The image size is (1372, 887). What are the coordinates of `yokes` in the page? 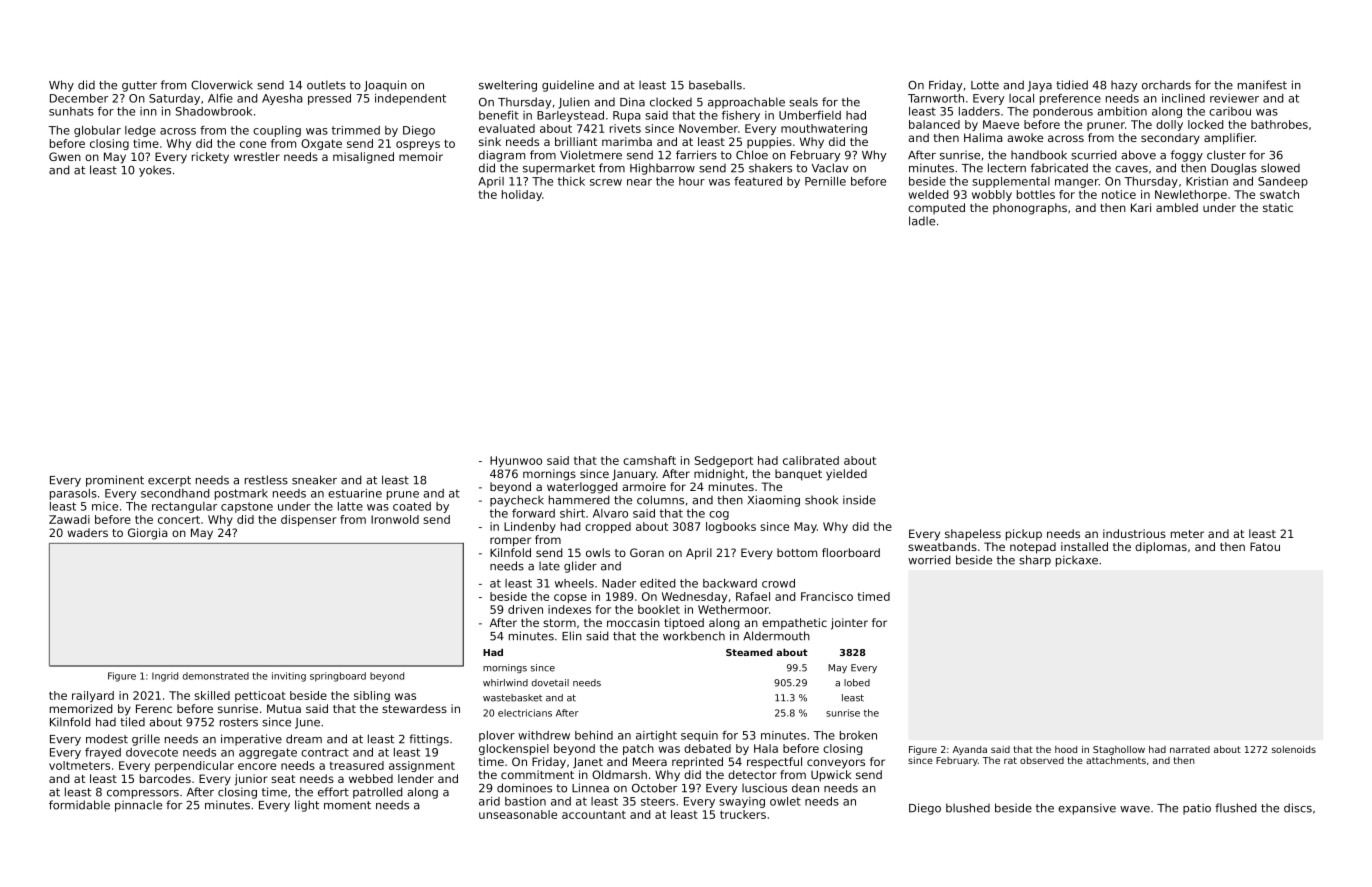 It's located at (155, 171).
